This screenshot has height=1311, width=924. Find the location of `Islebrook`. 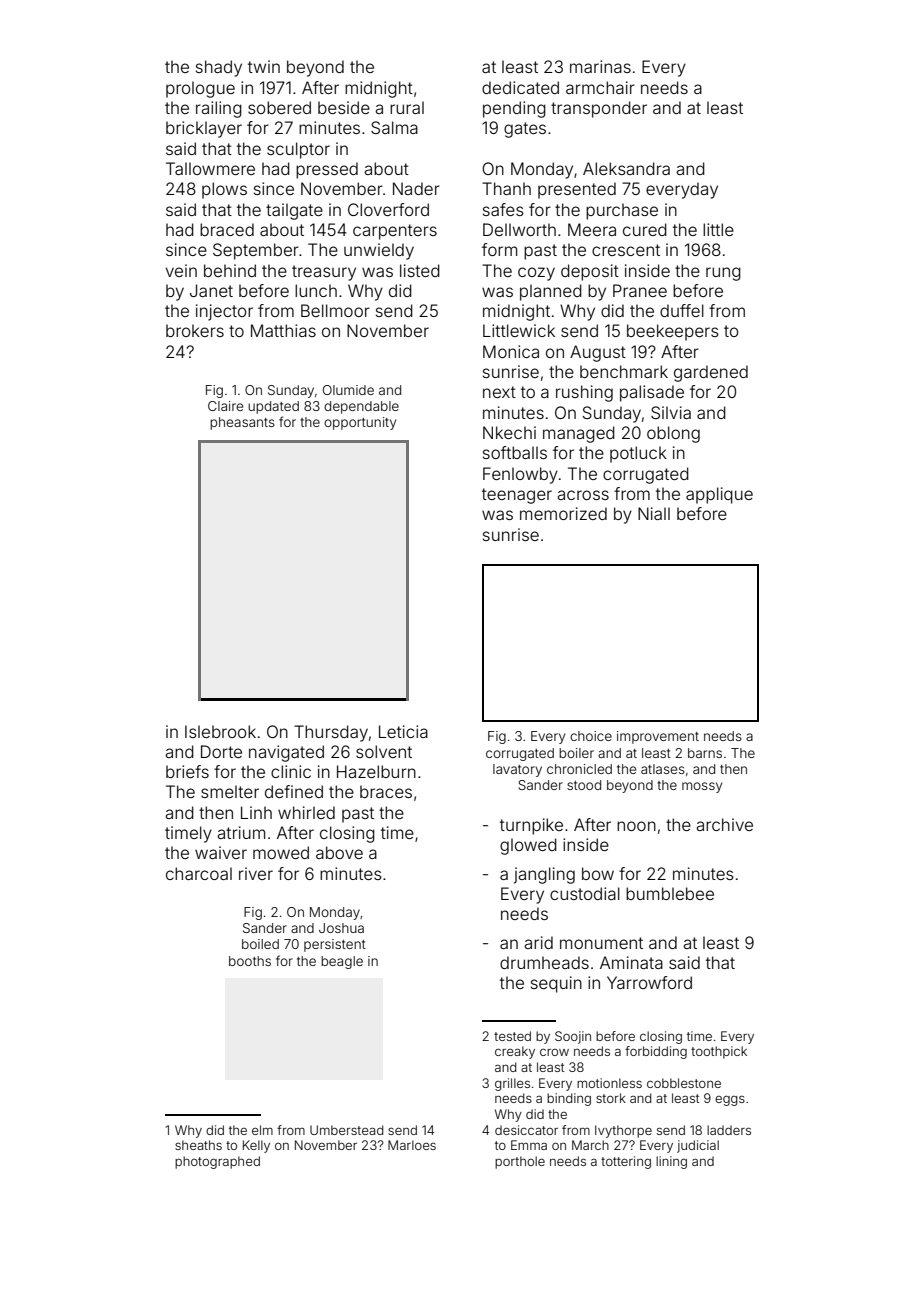

Islebrook is located at coordinates (220, 731).
